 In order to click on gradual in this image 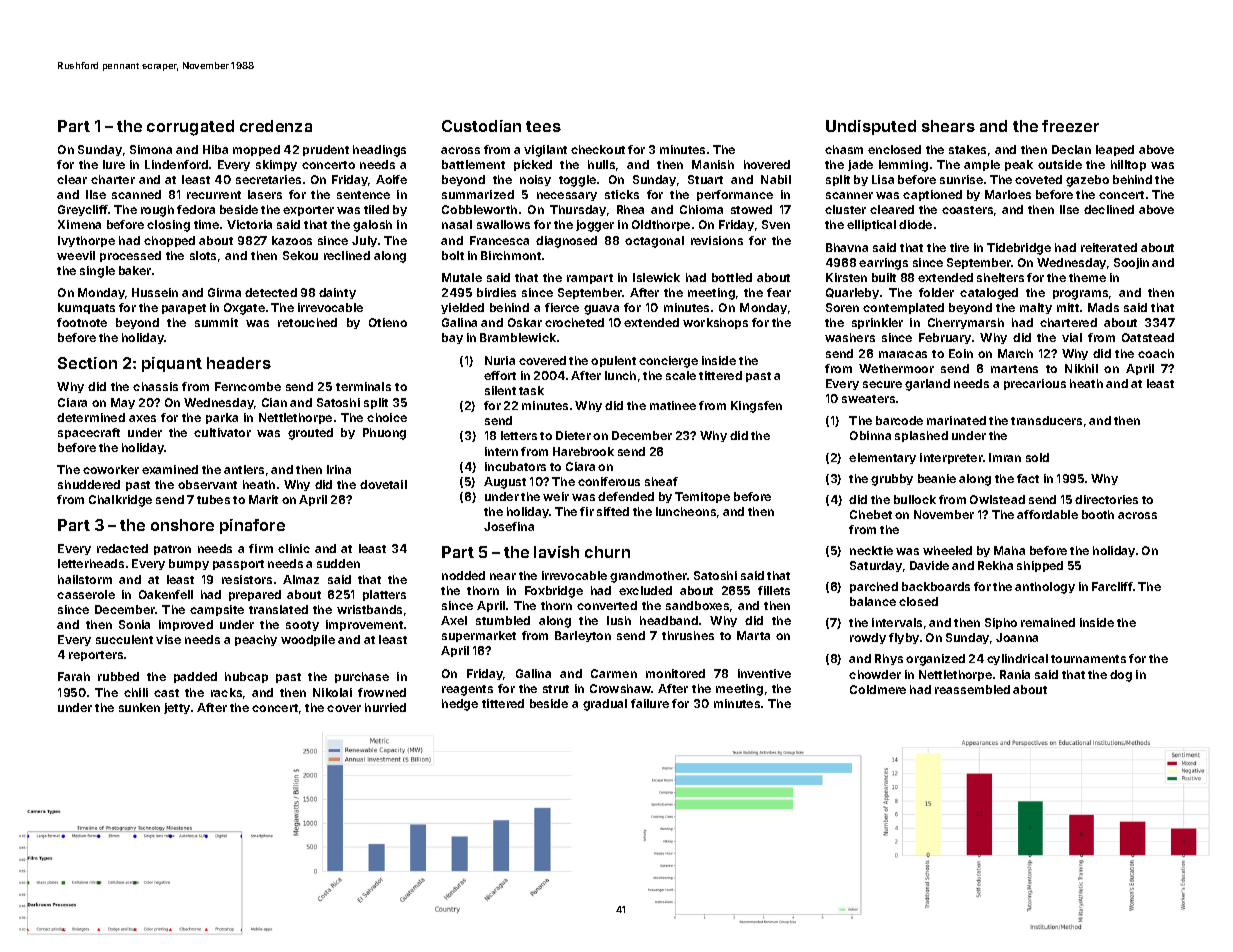, I will do `click(605, 705)`.
